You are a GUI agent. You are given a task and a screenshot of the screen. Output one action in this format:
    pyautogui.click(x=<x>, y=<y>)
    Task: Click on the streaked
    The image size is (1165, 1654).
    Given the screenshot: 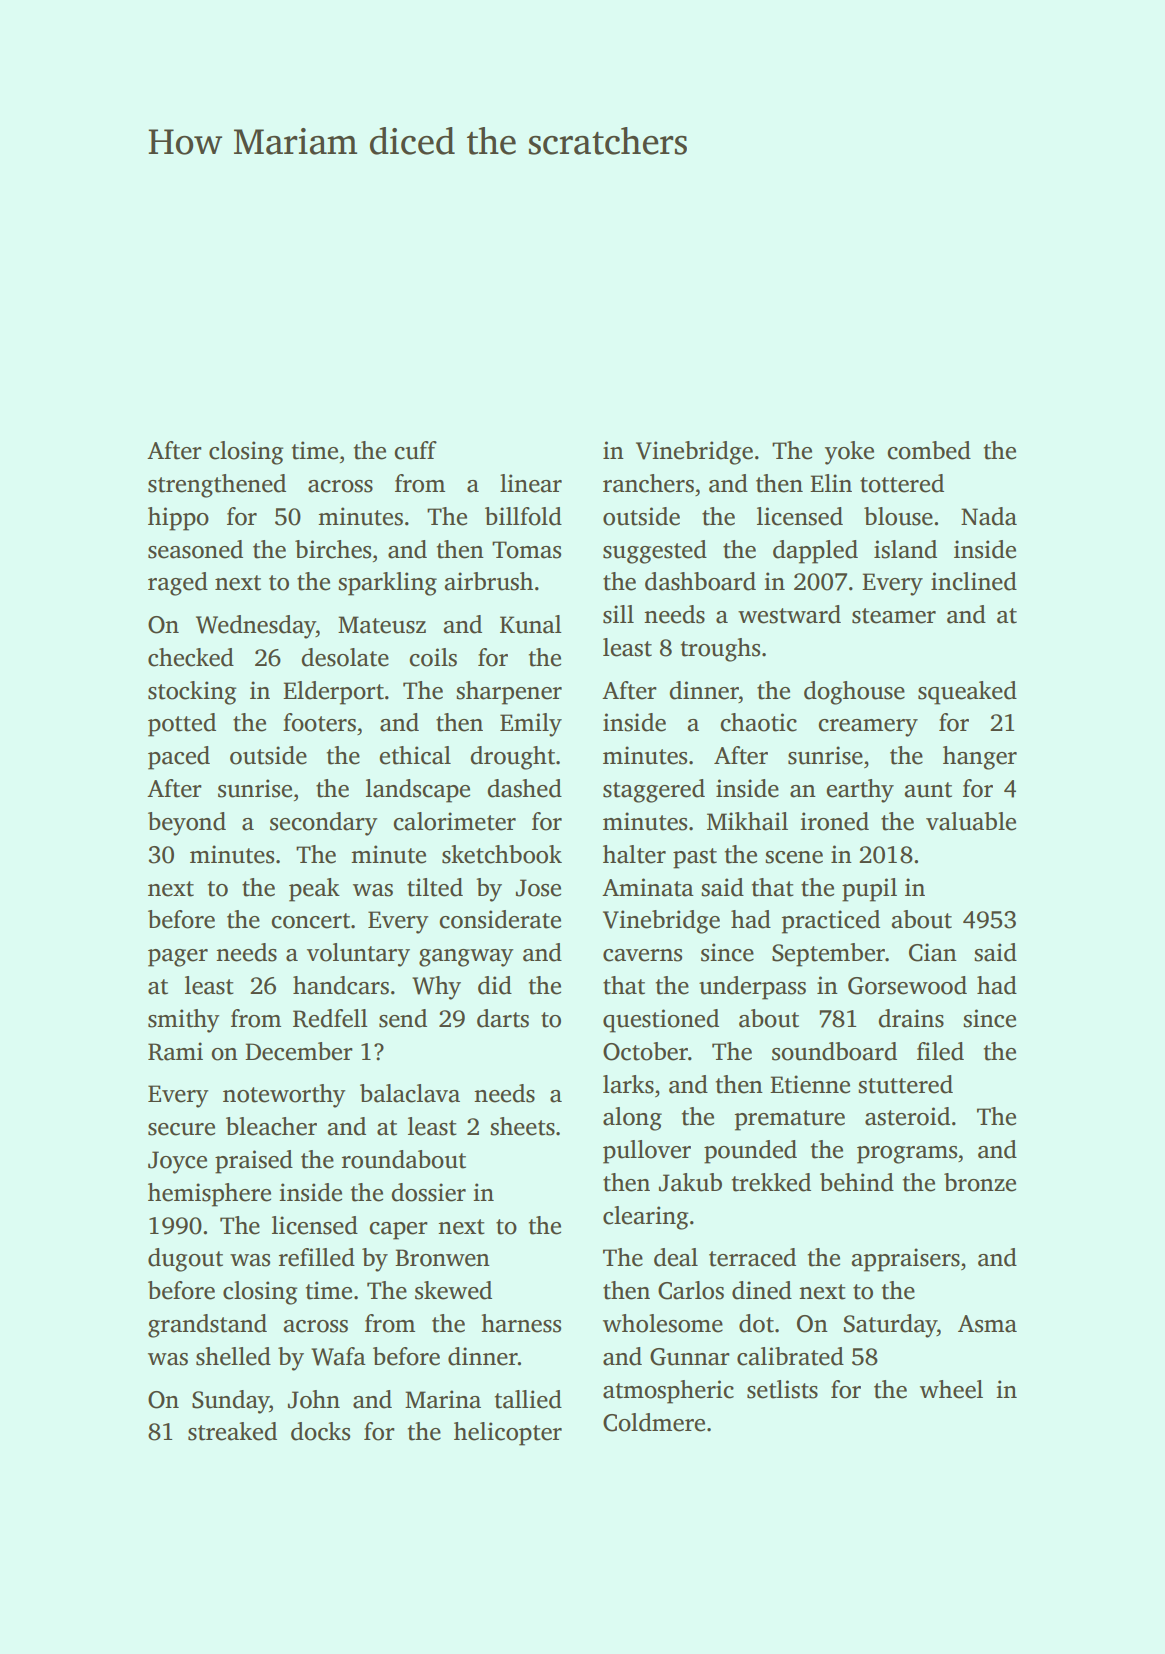 What is the action you would take?
    pyautogui.click(x=232, y=1431)
